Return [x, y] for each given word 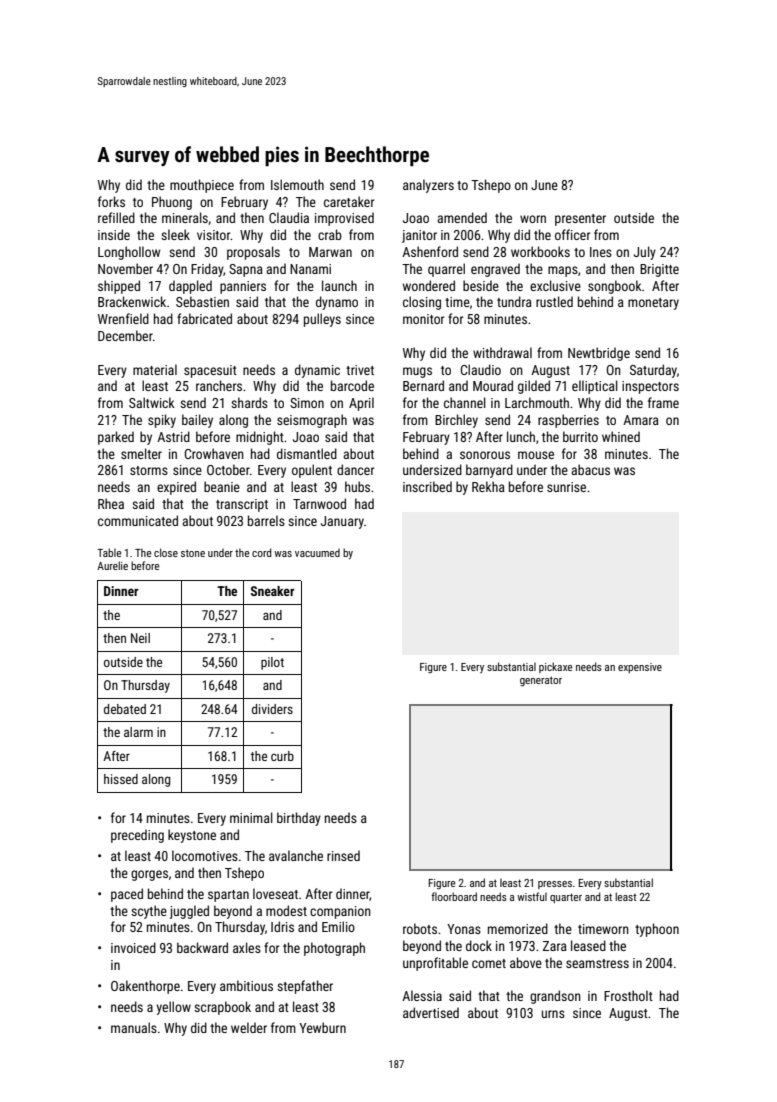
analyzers [428, 186]
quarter [566, 898]
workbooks [540, 251]
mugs [417, 372]
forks [111, 201]
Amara [641, 420]
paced [127, 895]
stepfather [305, 987]
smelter [141, 453]
